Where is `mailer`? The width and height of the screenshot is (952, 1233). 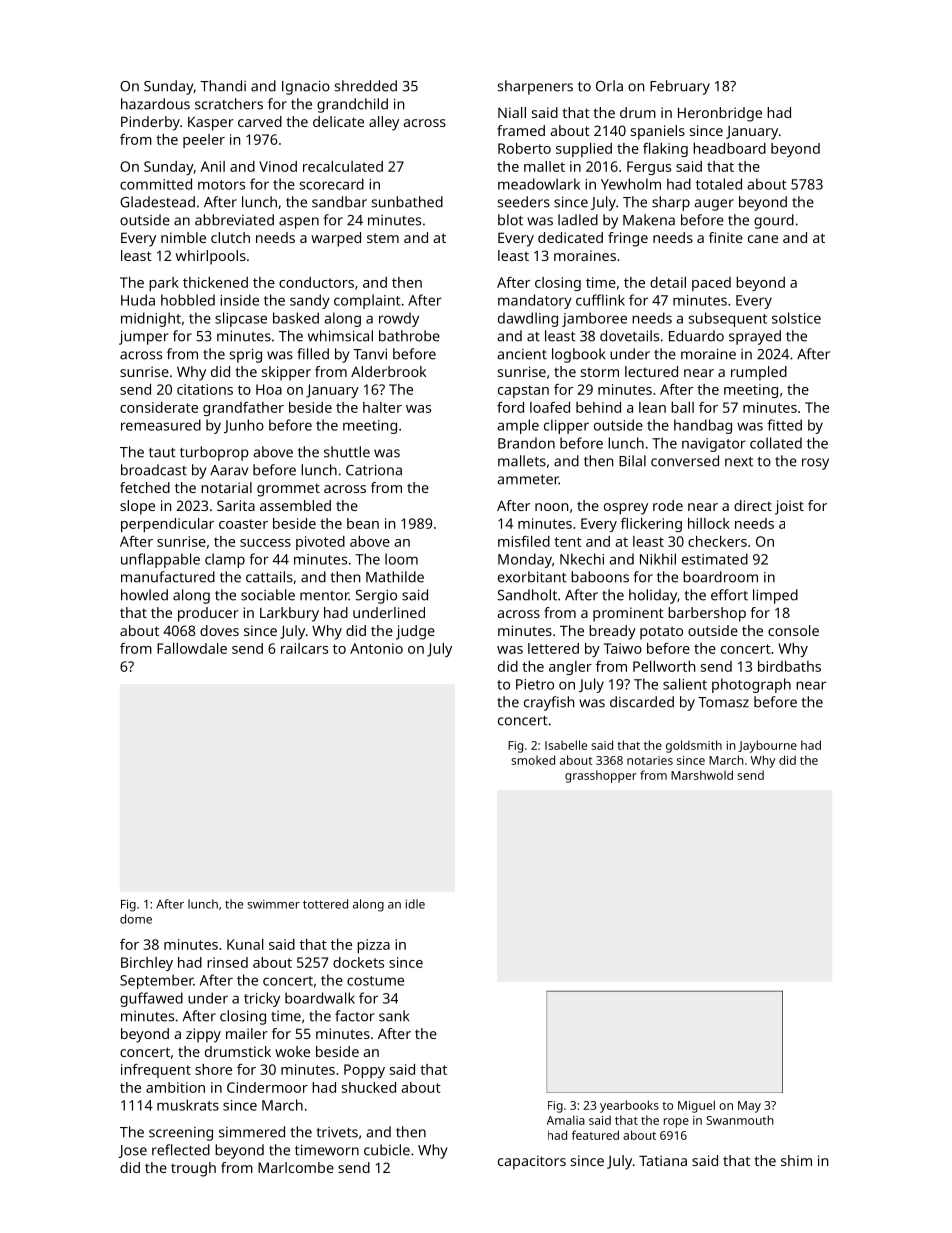
mailer is located at coordinates (247, 1033).
